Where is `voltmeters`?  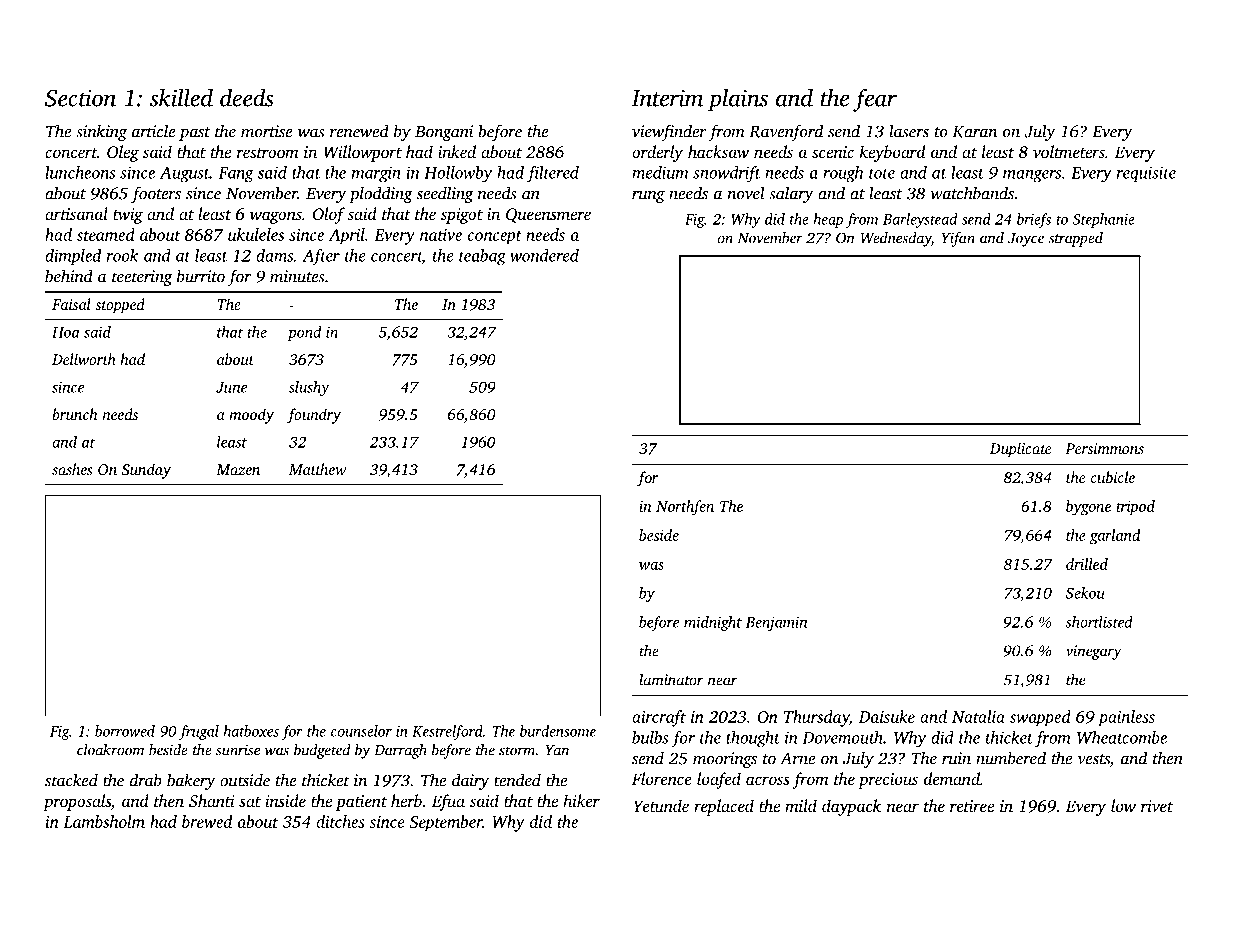 voltmeters is located at coordinates (1069, 151).
